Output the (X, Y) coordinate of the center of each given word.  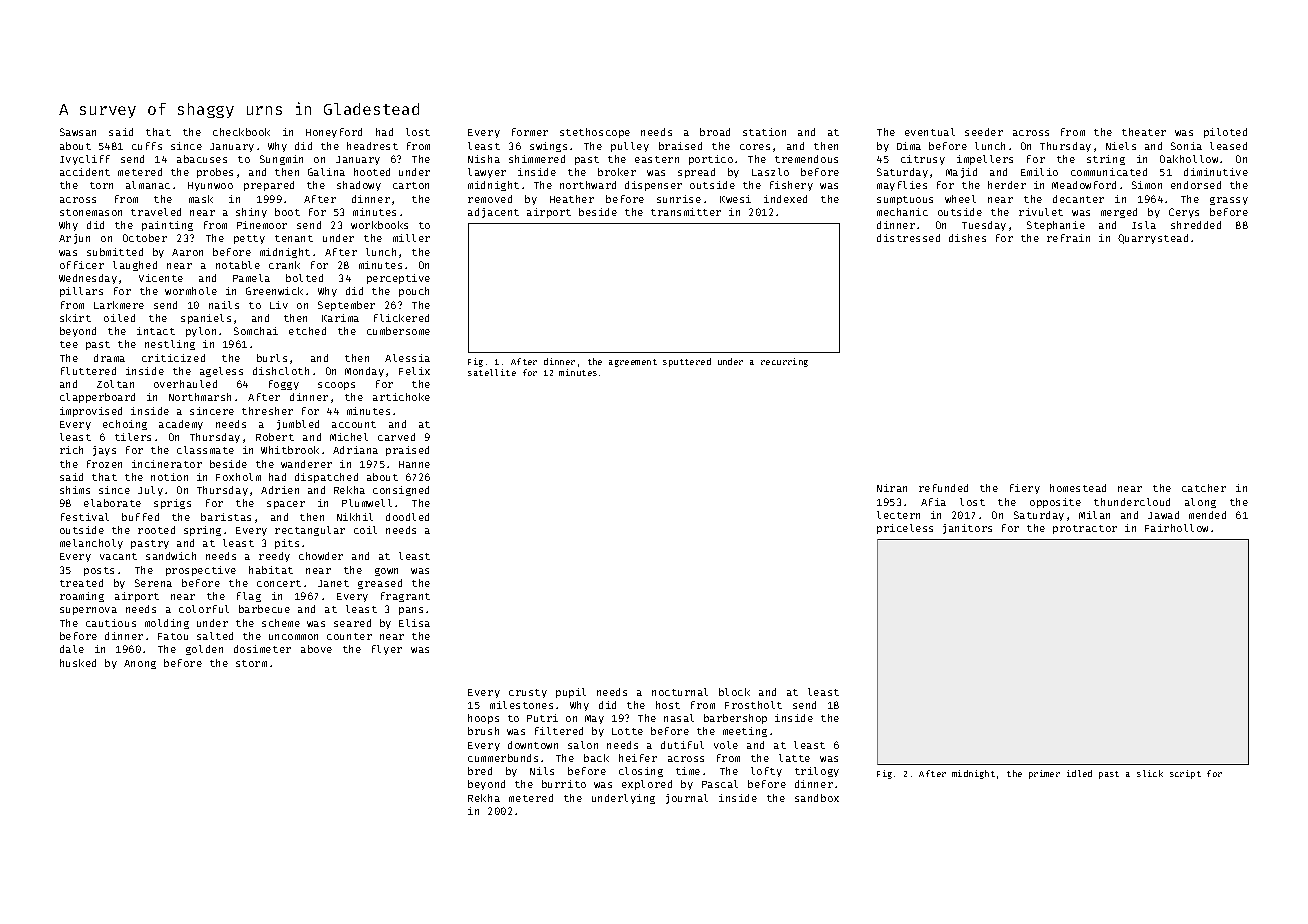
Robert (275, 437)
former (530, 132)
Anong (140, 664)
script (1185, 774)
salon (583, 745)
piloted (1225, 133)
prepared (269, 186)
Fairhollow (1176, 528)
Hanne (414, 464)
